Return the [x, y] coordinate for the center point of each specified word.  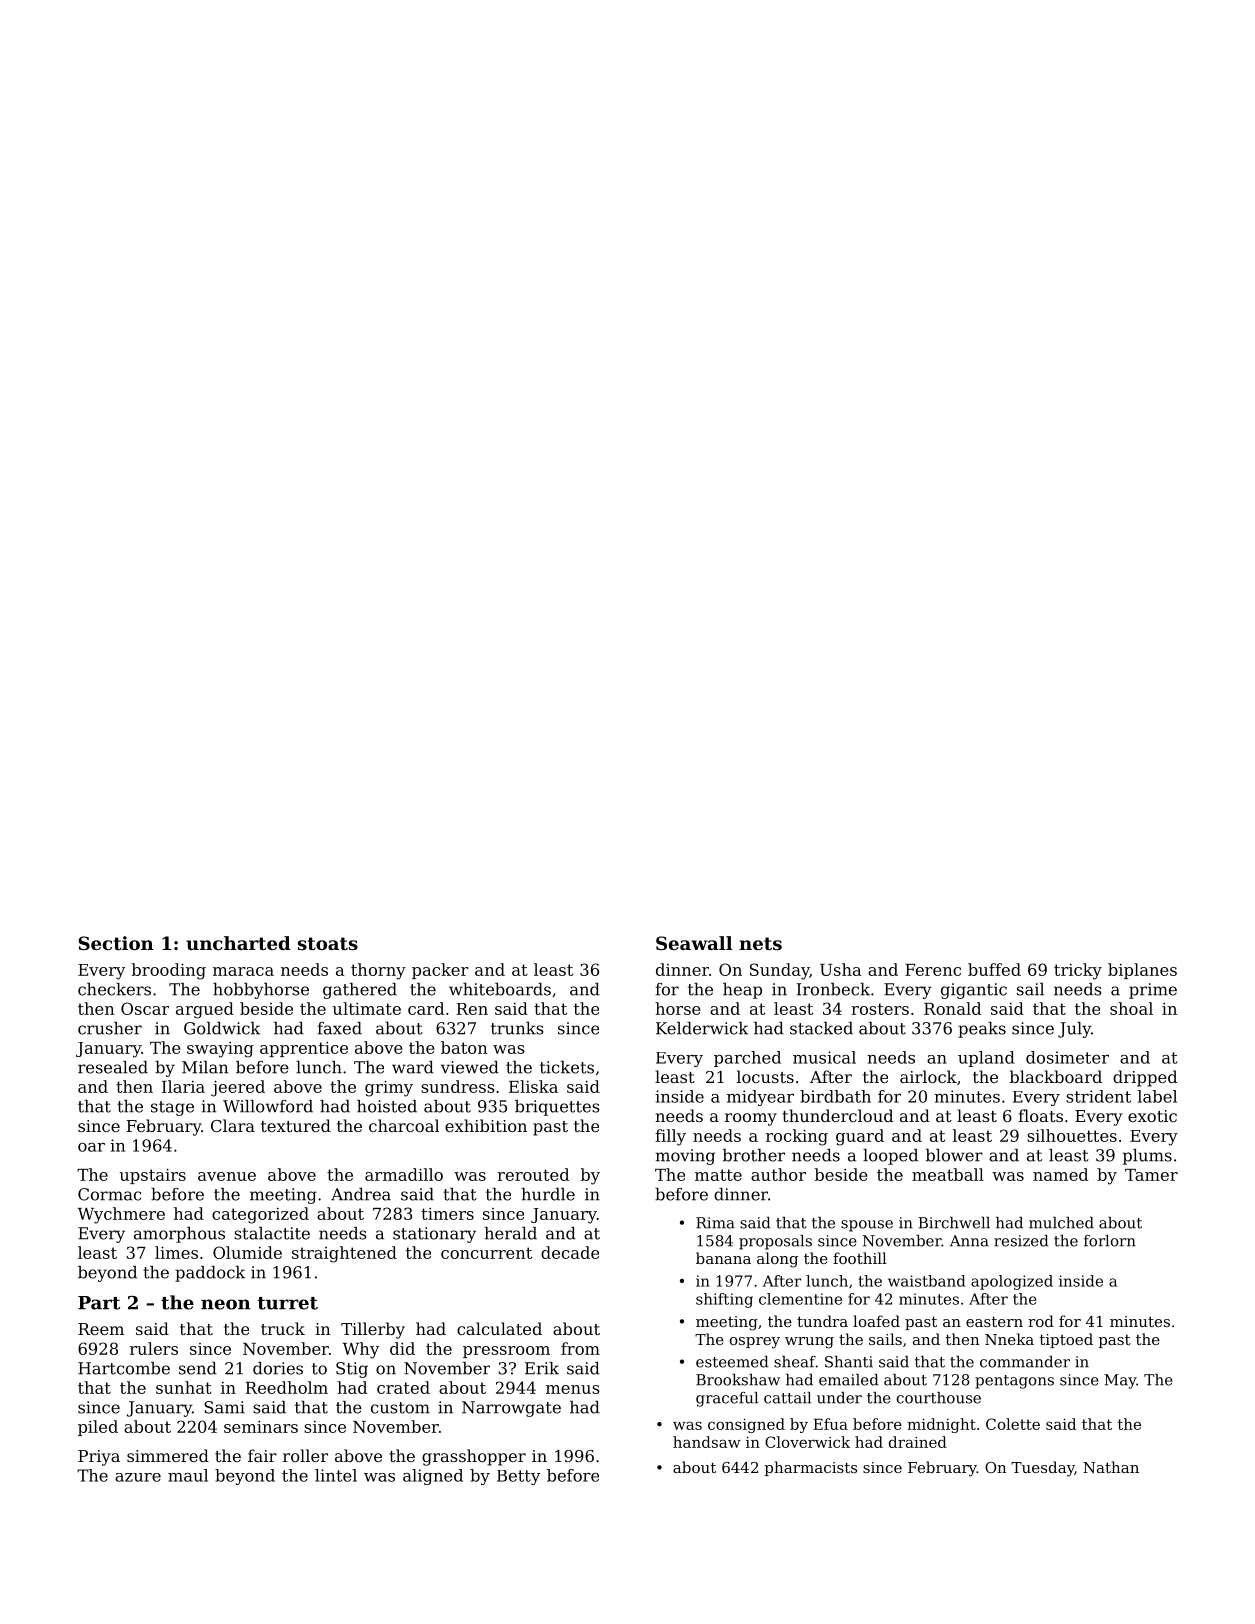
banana [723, 1258]
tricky [1078, 971]
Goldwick [222, 1028]
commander [1025, 1362]
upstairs [153, 1176]
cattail [787, 1398]
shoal [1131, 1008]
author [778, 1174]
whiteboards [500, 989]
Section [116, 943]
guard [860, 1137]
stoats [328, 943]
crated [403, 1387]
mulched [1061, 1223]
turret [287, 1303]
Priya [99, 1458]
